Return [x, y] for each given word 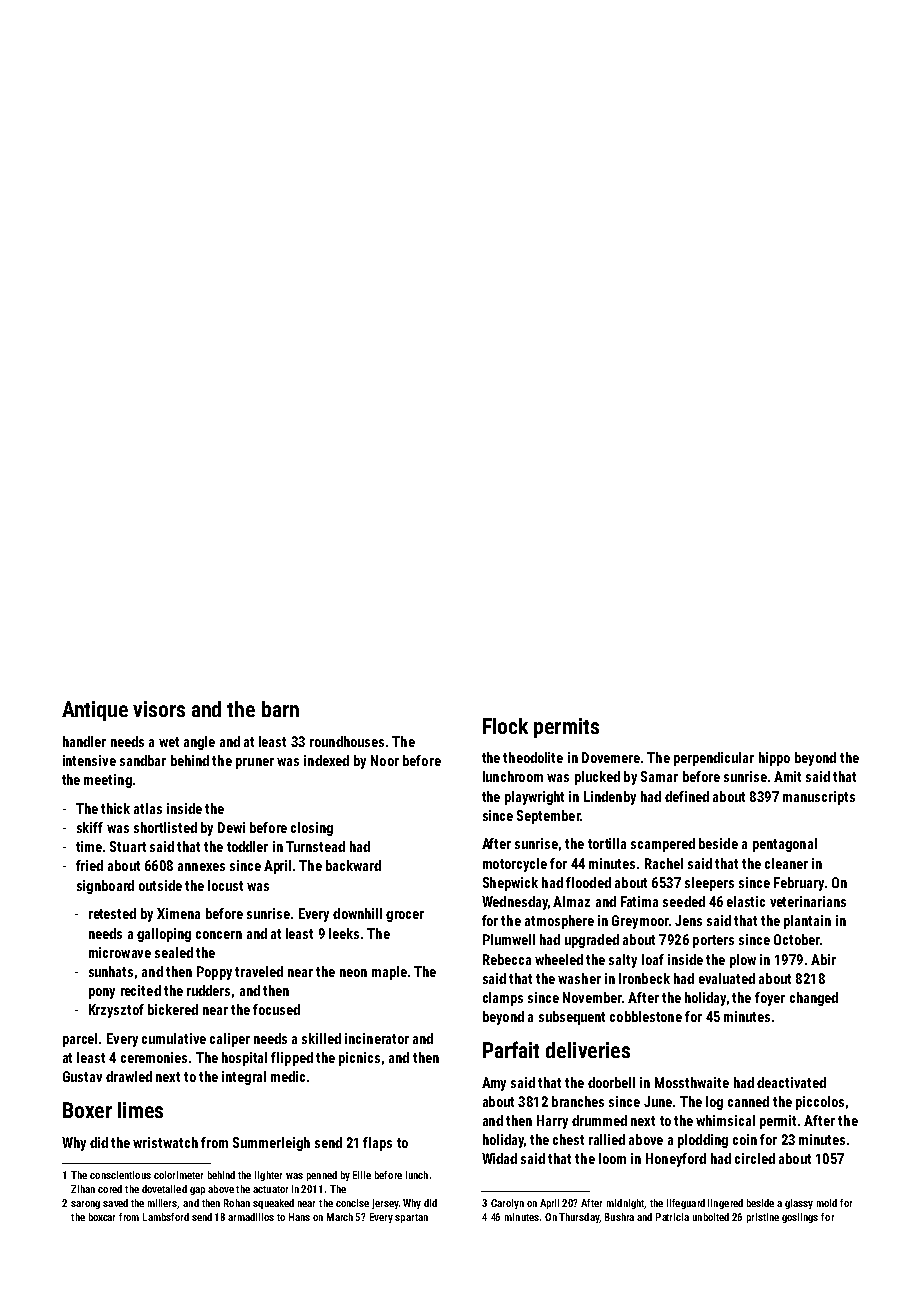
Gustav [82, 1076]
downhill [357, 913]
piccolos [820, 1103]
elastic [746, 901]
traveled [259, 971]
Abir [823, 959]
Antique [95, 711]
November [592, 997]
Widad [499, 1158]
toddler [247, 846]
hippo [774, 759]
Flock [505, 726]
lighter [268, 1176]
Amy [494, 1084]
